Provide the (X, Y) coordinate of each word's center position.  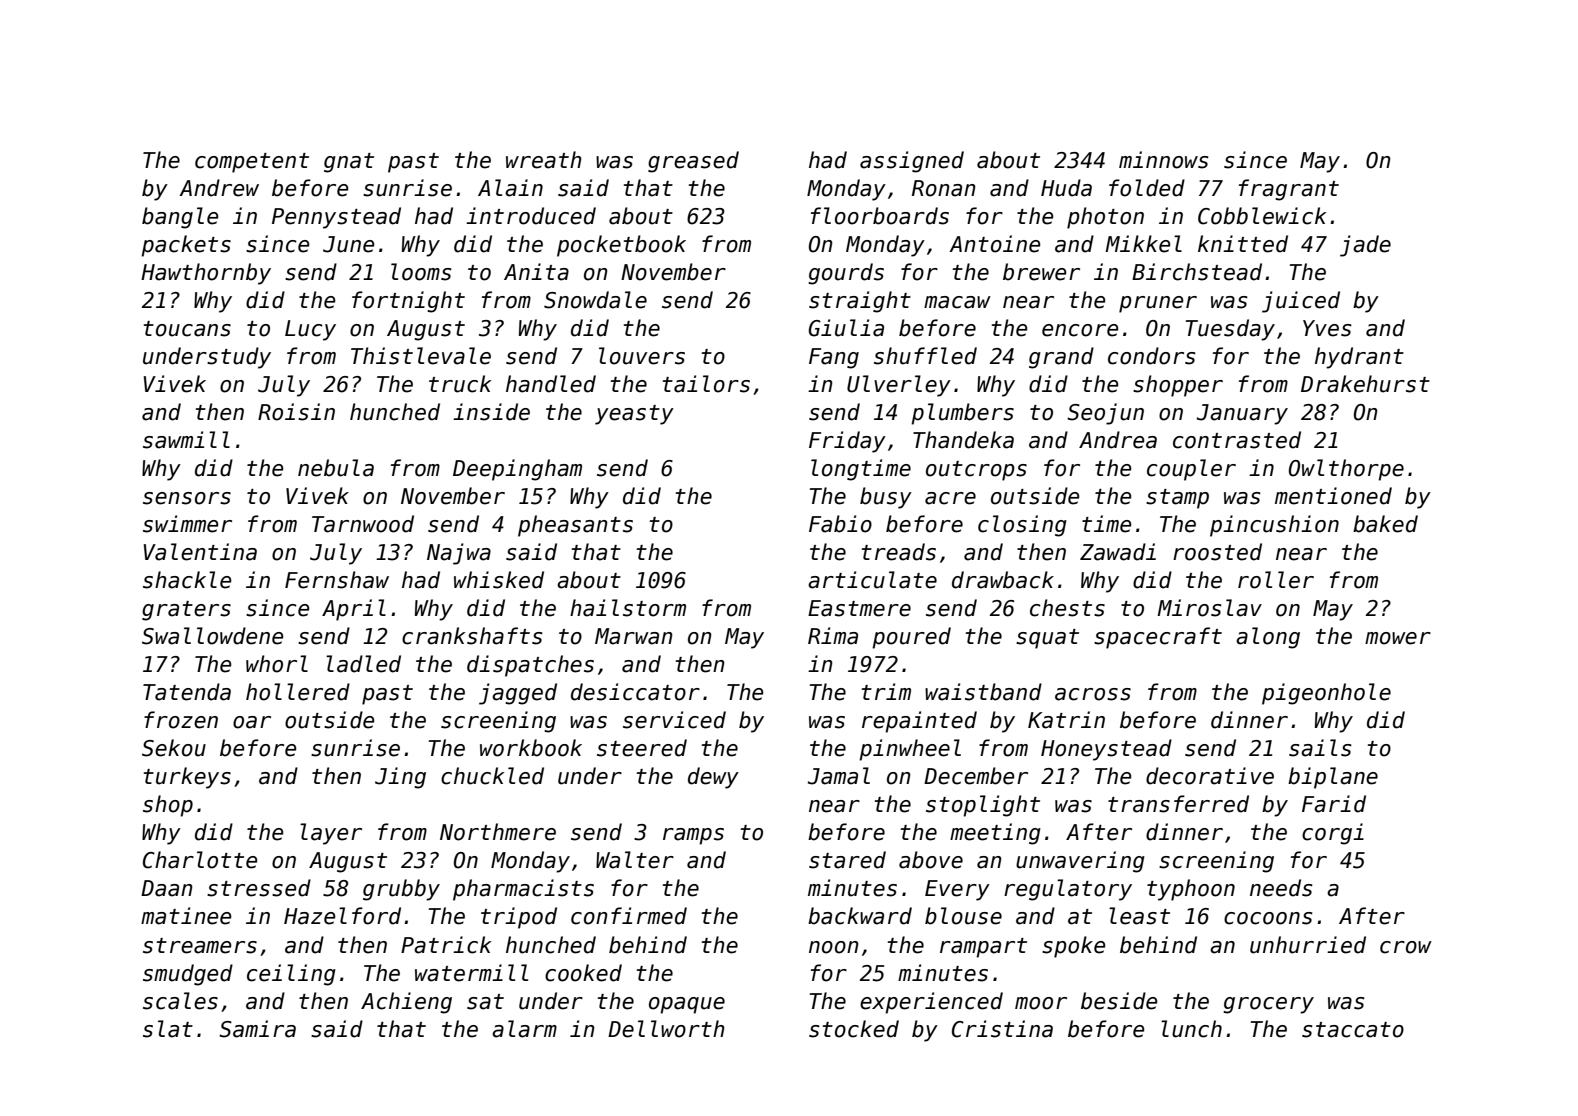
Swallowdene (212, 636)
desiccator (635, 692)
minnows (1163, 160)
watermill (471, 973)
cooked (583, 973)
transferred (1178, 804)
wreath (544, 160)
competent (252, 163)
